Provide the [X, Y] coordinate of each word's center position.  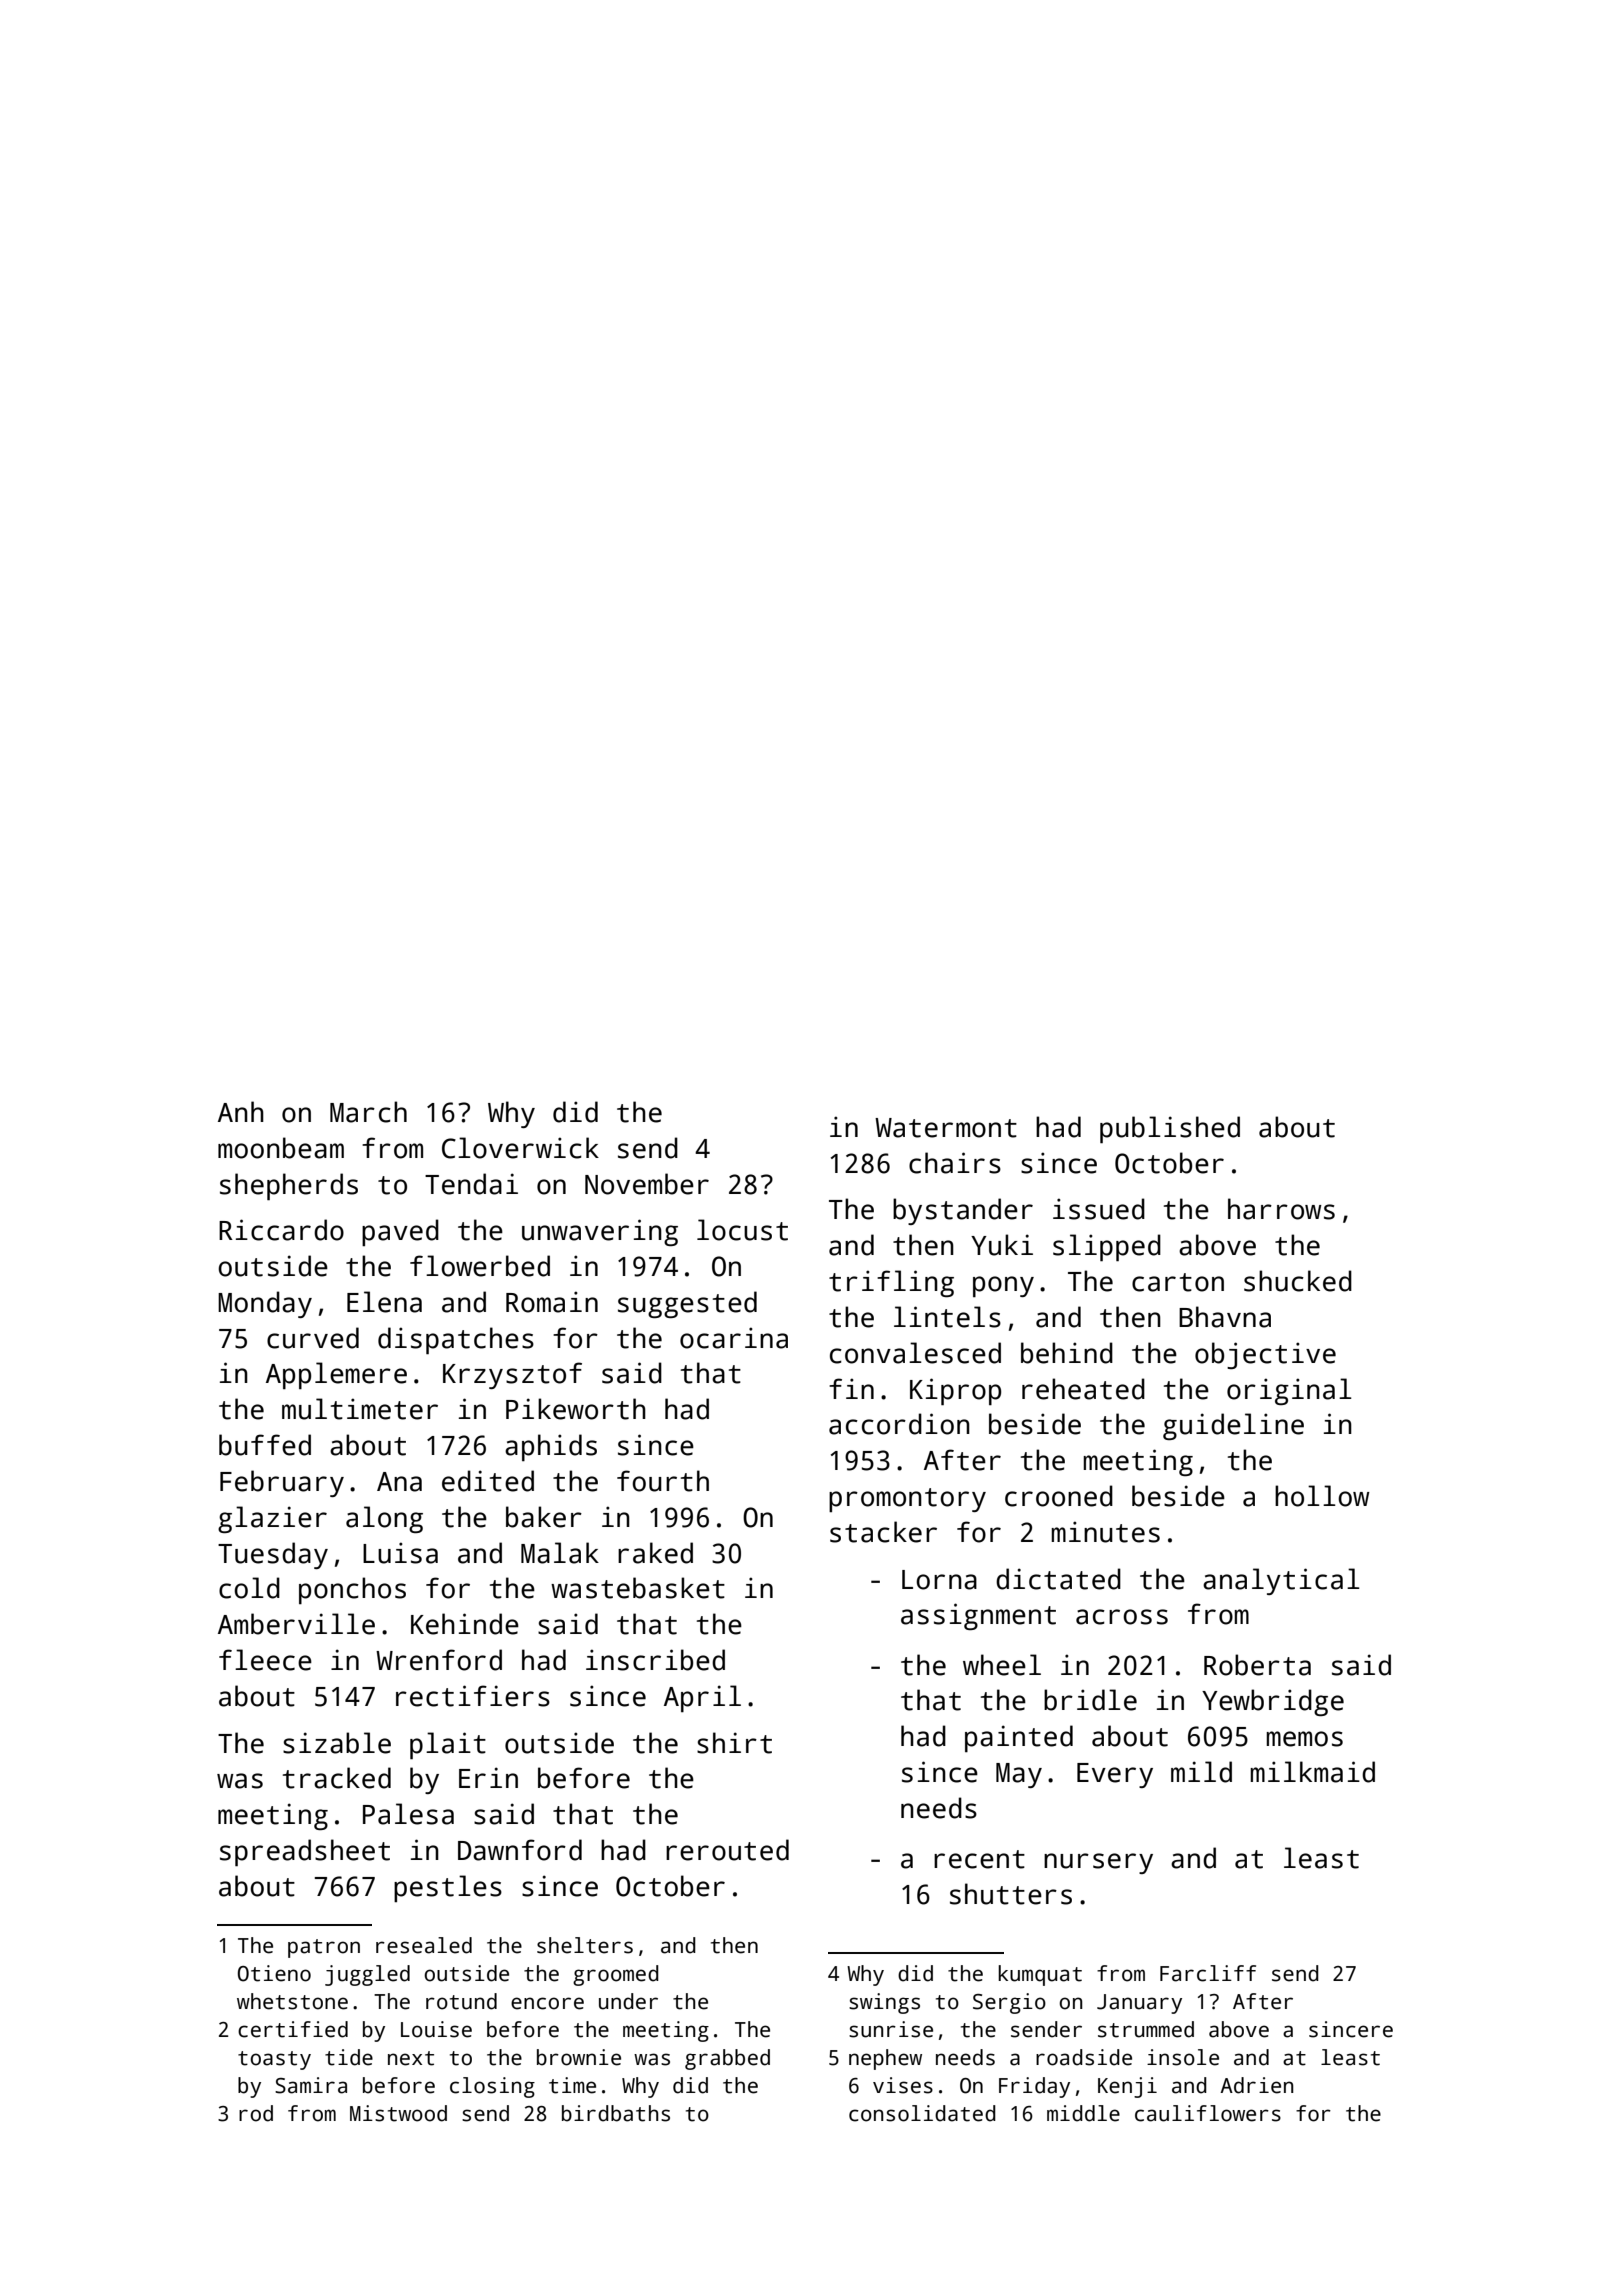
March [368, 1112]
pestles [448, 1888]
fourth [663, 1481]
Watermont [946, 1128]
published [1170, 1129]
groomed [616, 1975]
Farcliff [1208, 1973]
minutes [1106, 1532]
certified [293, 2029]
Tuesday [273, 1555]
